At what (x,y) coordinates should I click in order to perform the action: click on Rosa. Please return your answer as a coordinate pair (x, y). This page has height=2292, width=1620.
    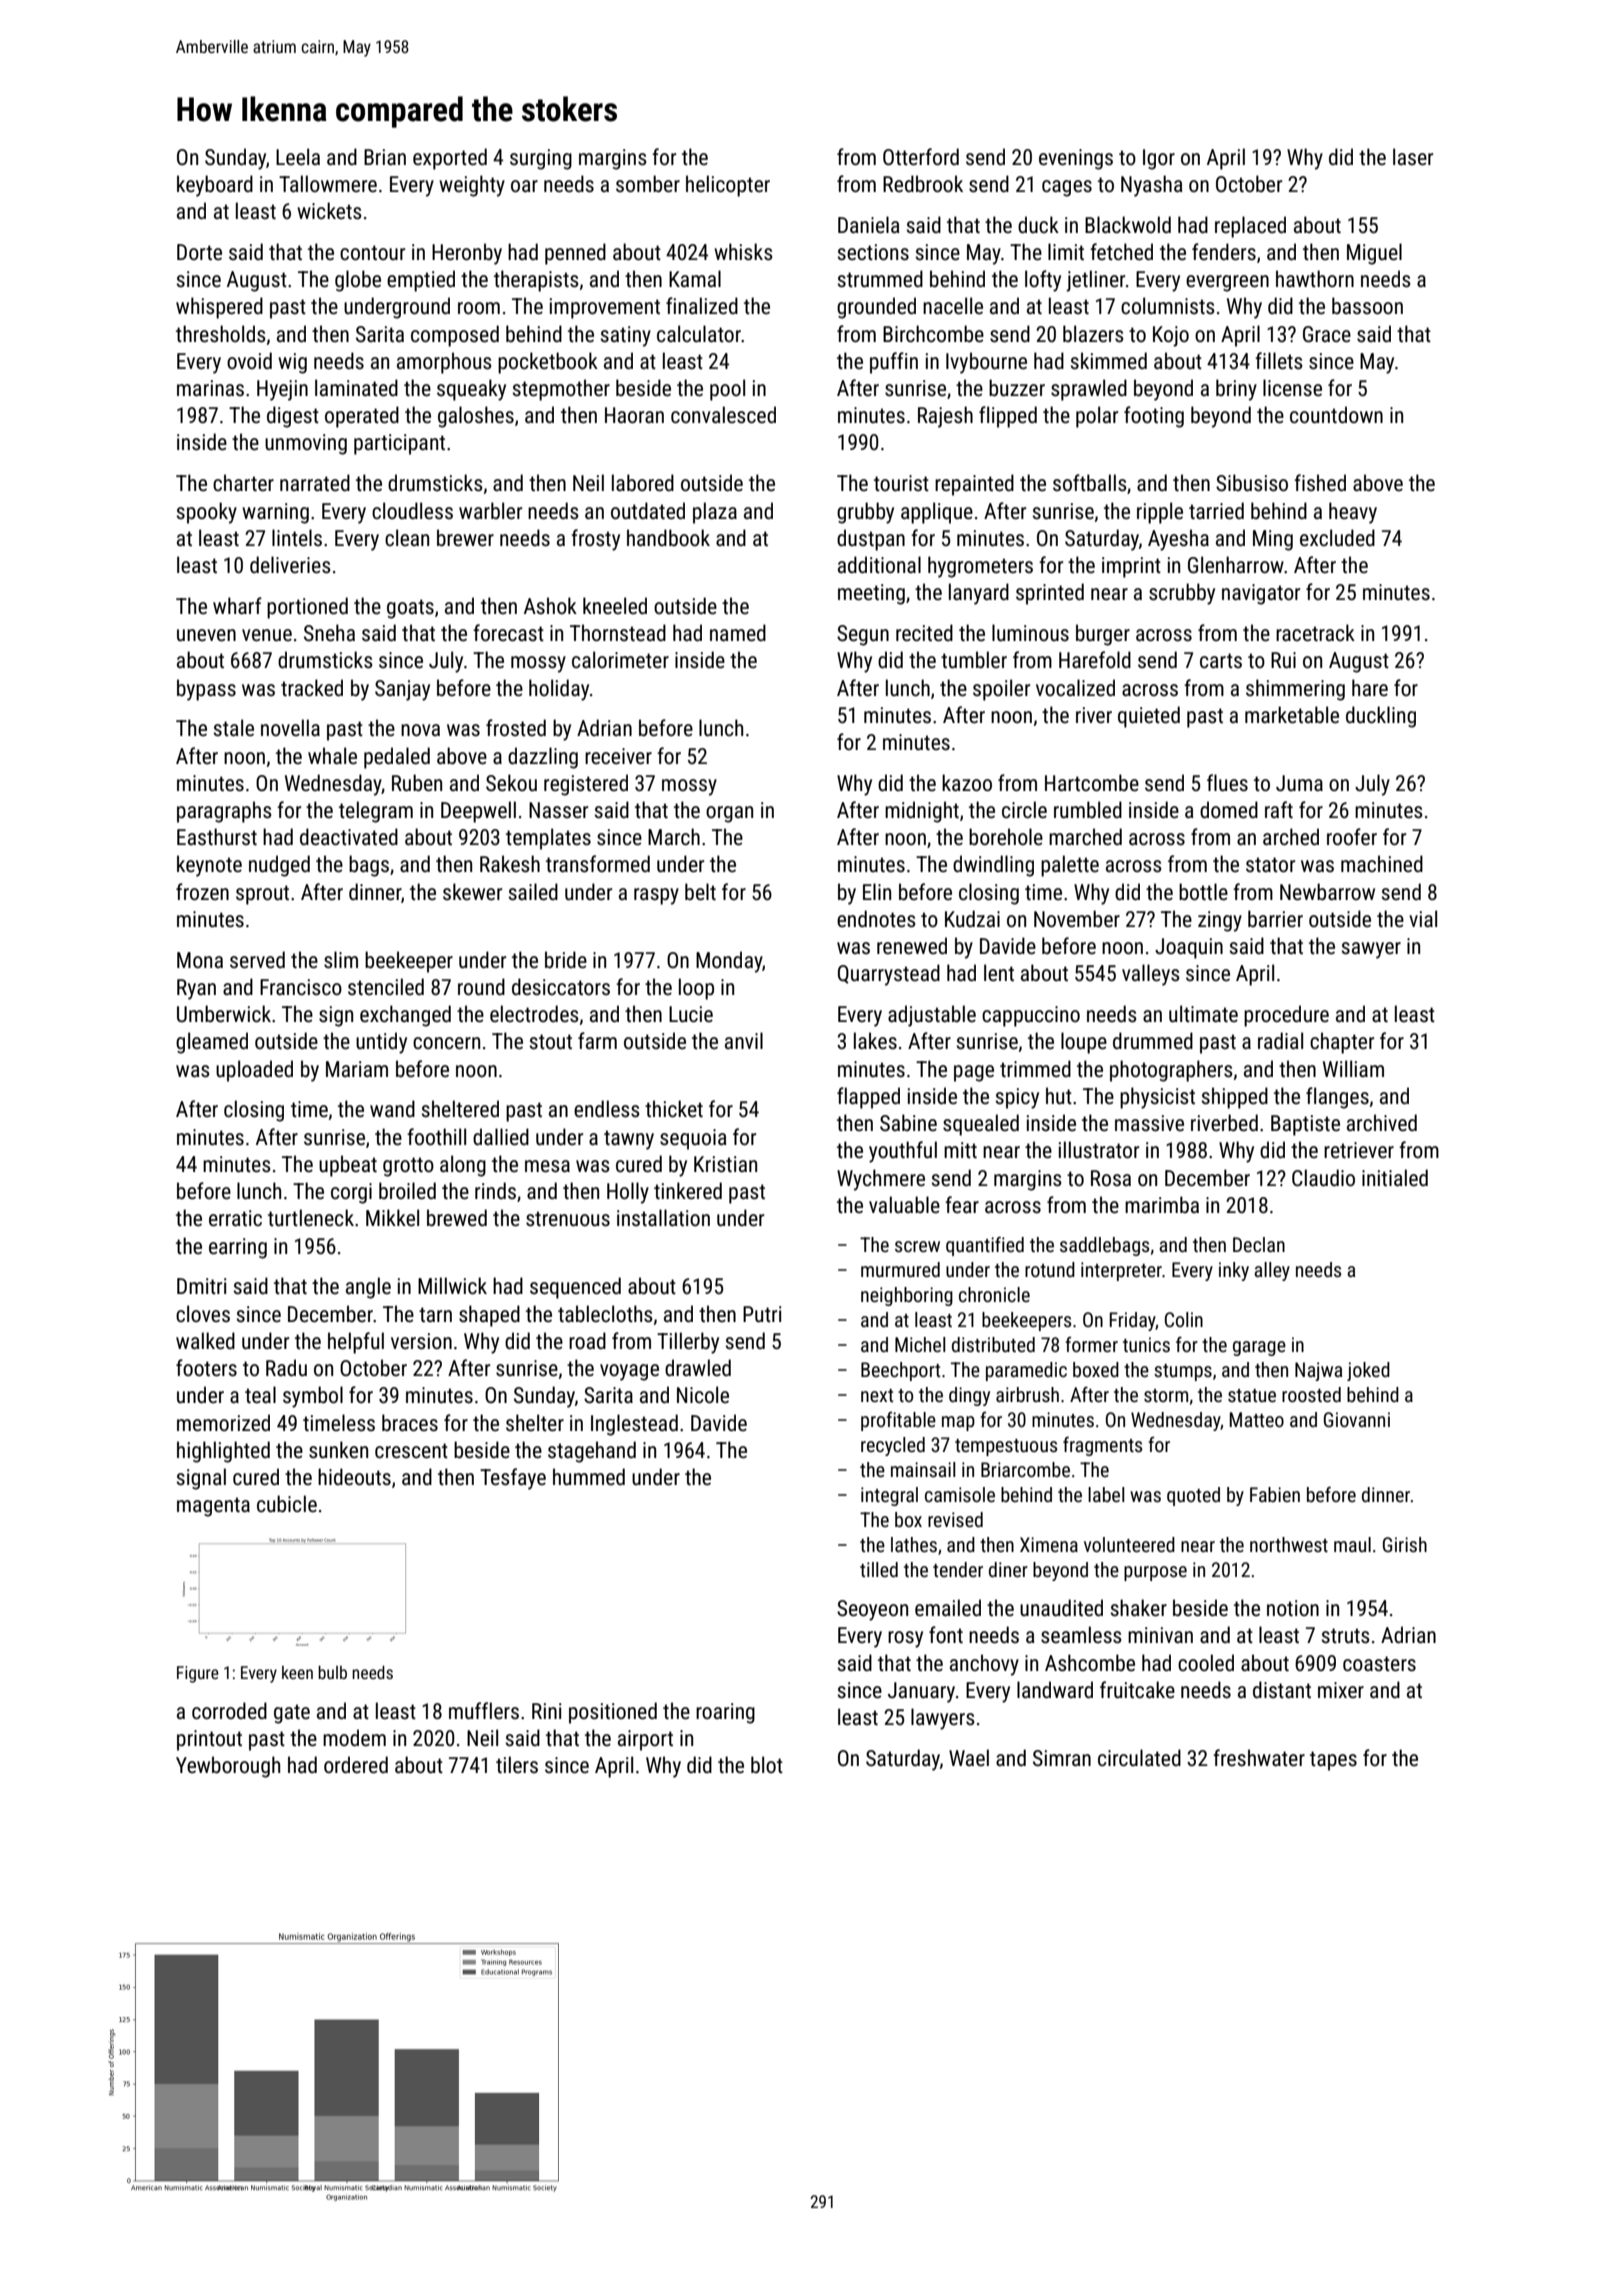
    Looking at the image, I should click on (1111, 1178).
